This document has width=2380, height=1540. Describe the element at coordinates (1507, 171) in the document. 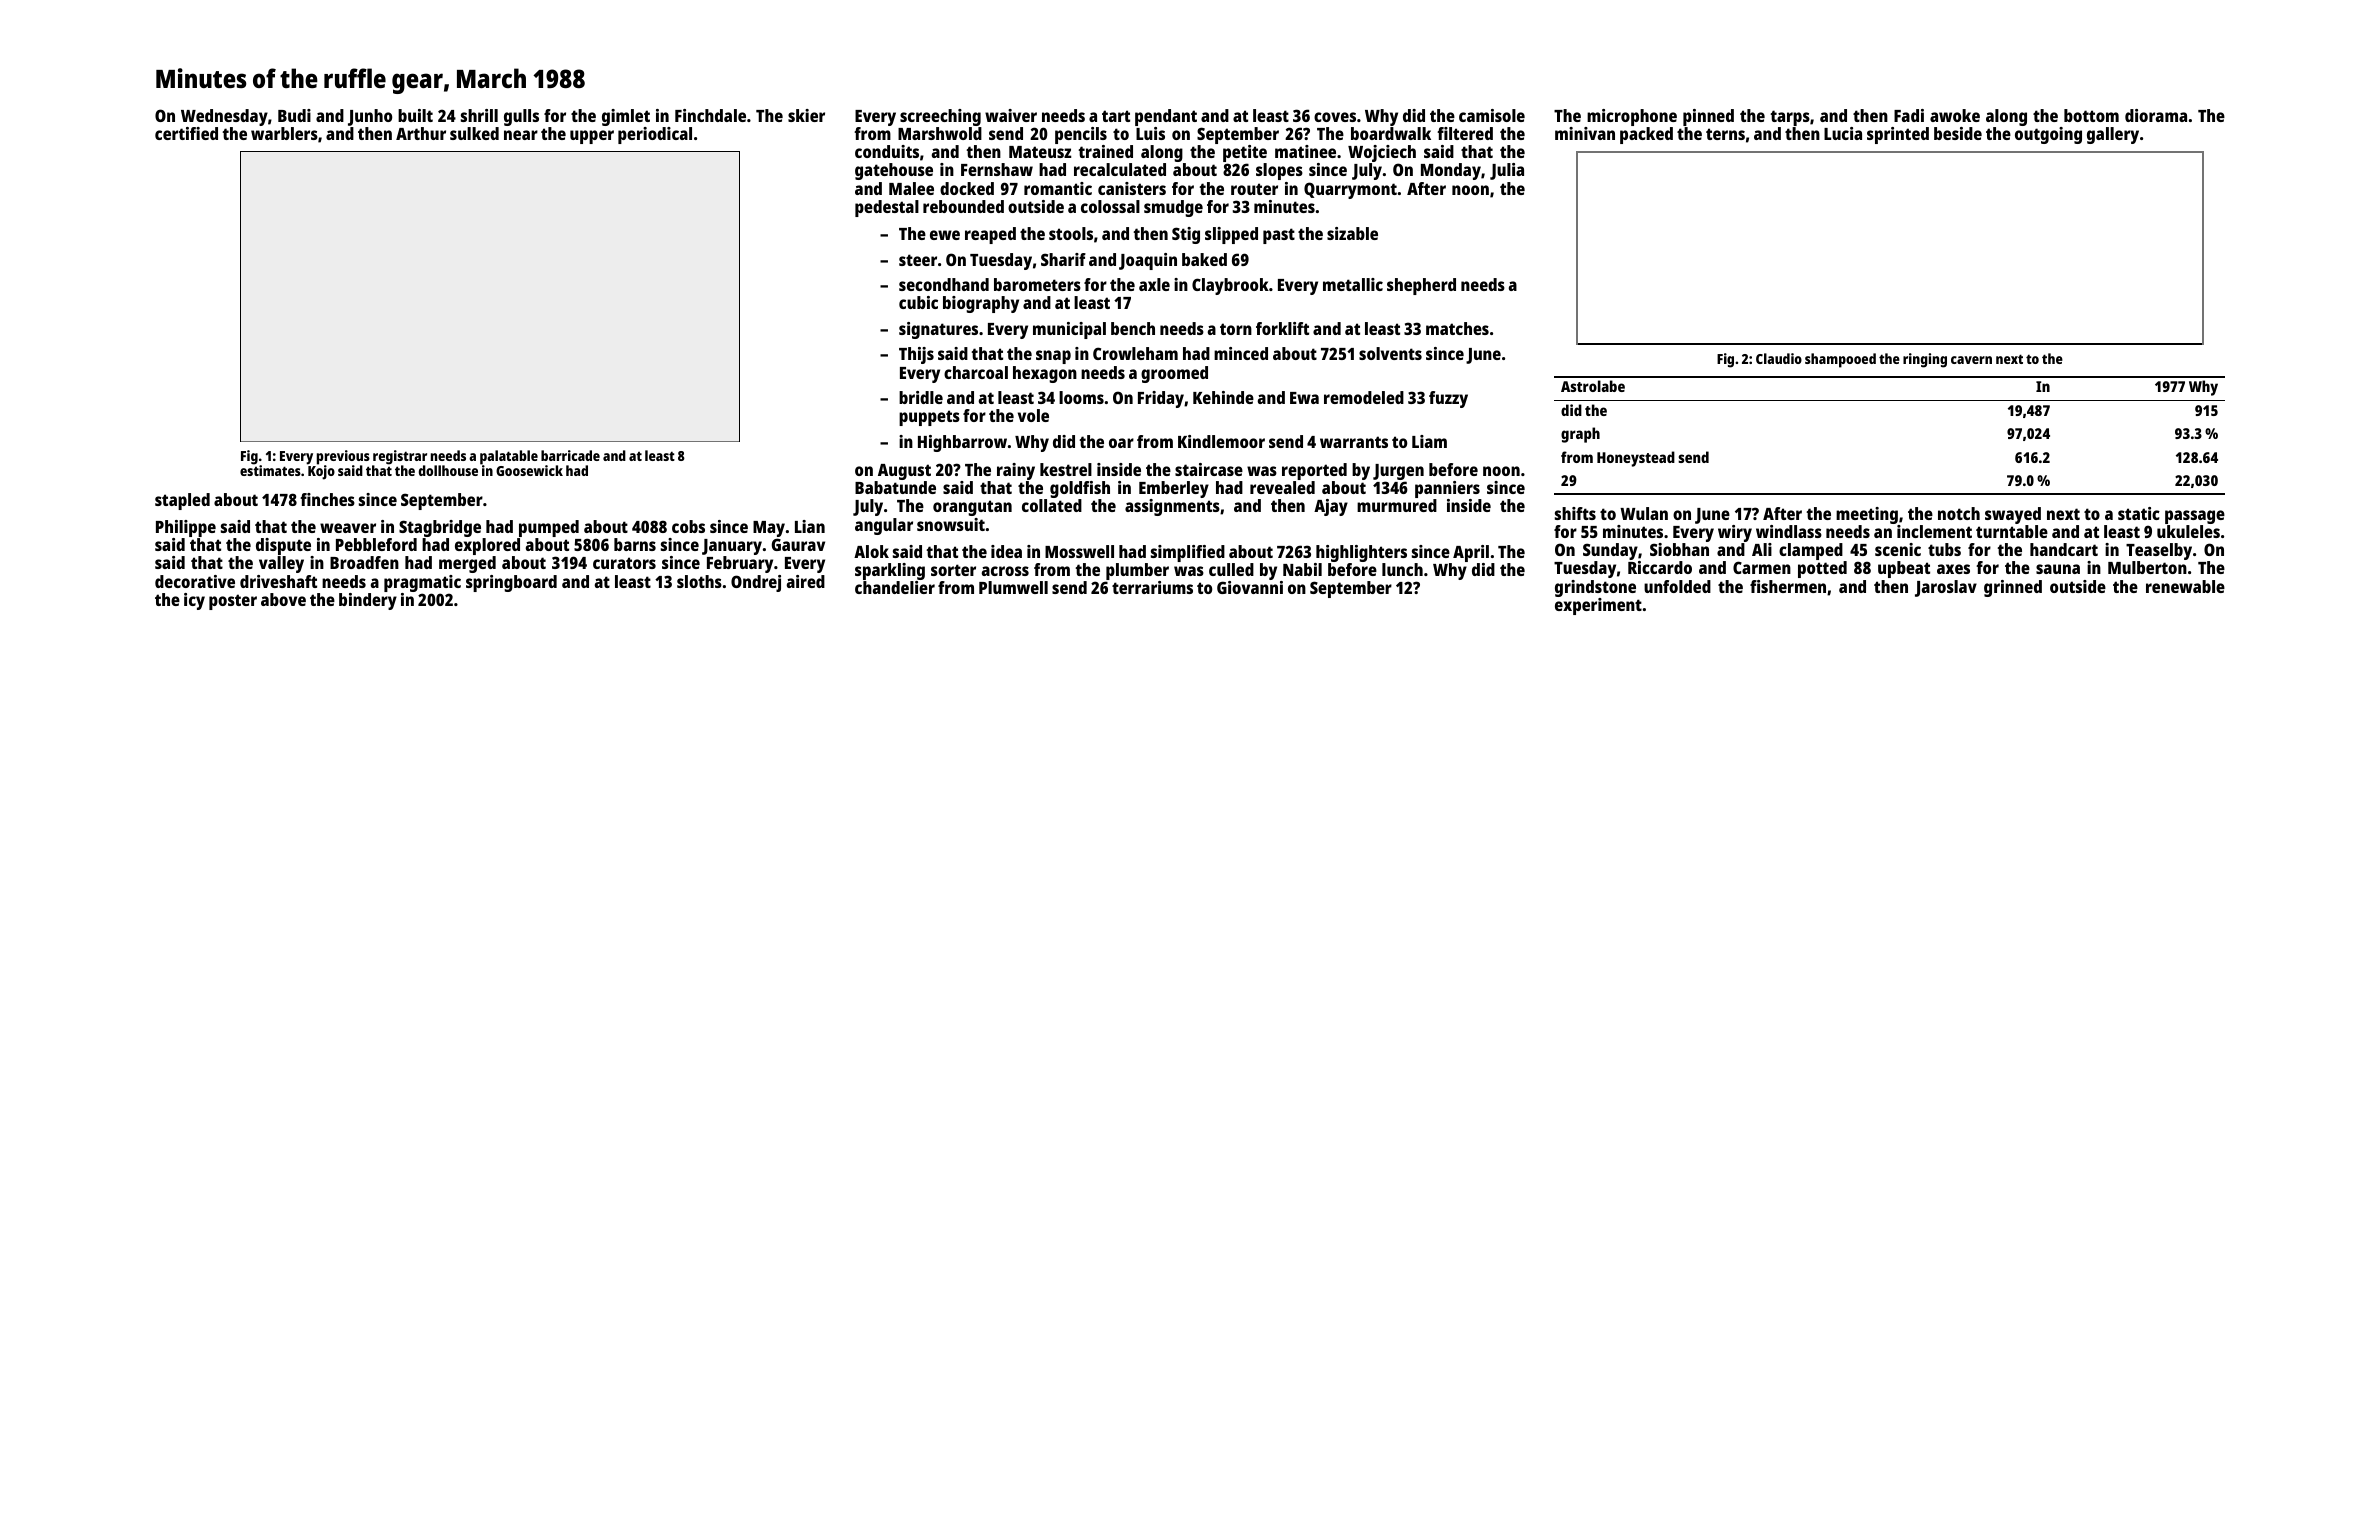

I see `Julia` at that location.
